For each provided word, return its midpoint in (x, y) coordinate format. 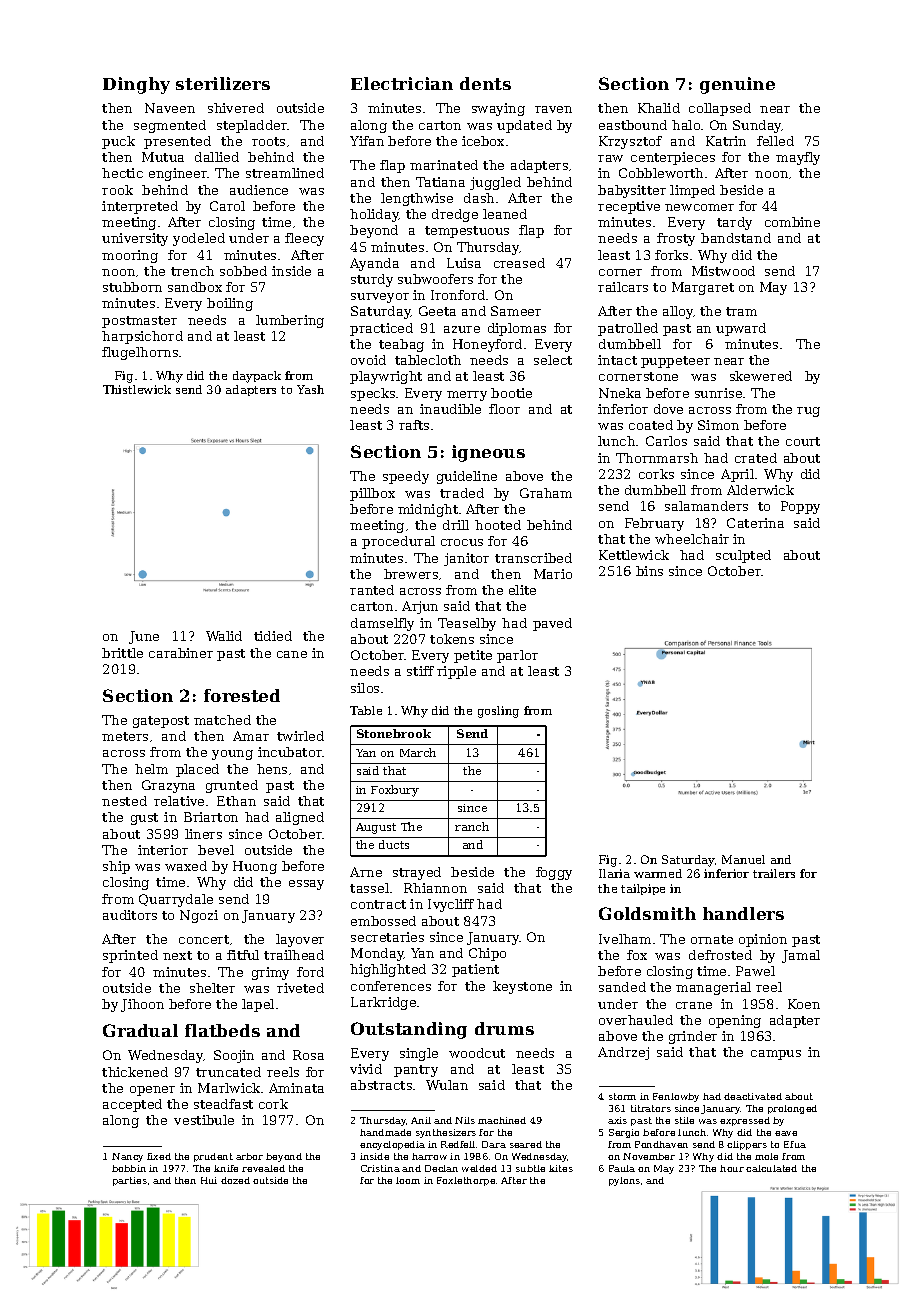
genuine (737, 85)
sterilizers (223, 83)
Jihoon (142, 1005)
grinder (693, 1037)
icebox (483, 141)
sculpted (743, 556)
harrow (429, 1156)
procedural (398, 542)
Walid (224, 636)
